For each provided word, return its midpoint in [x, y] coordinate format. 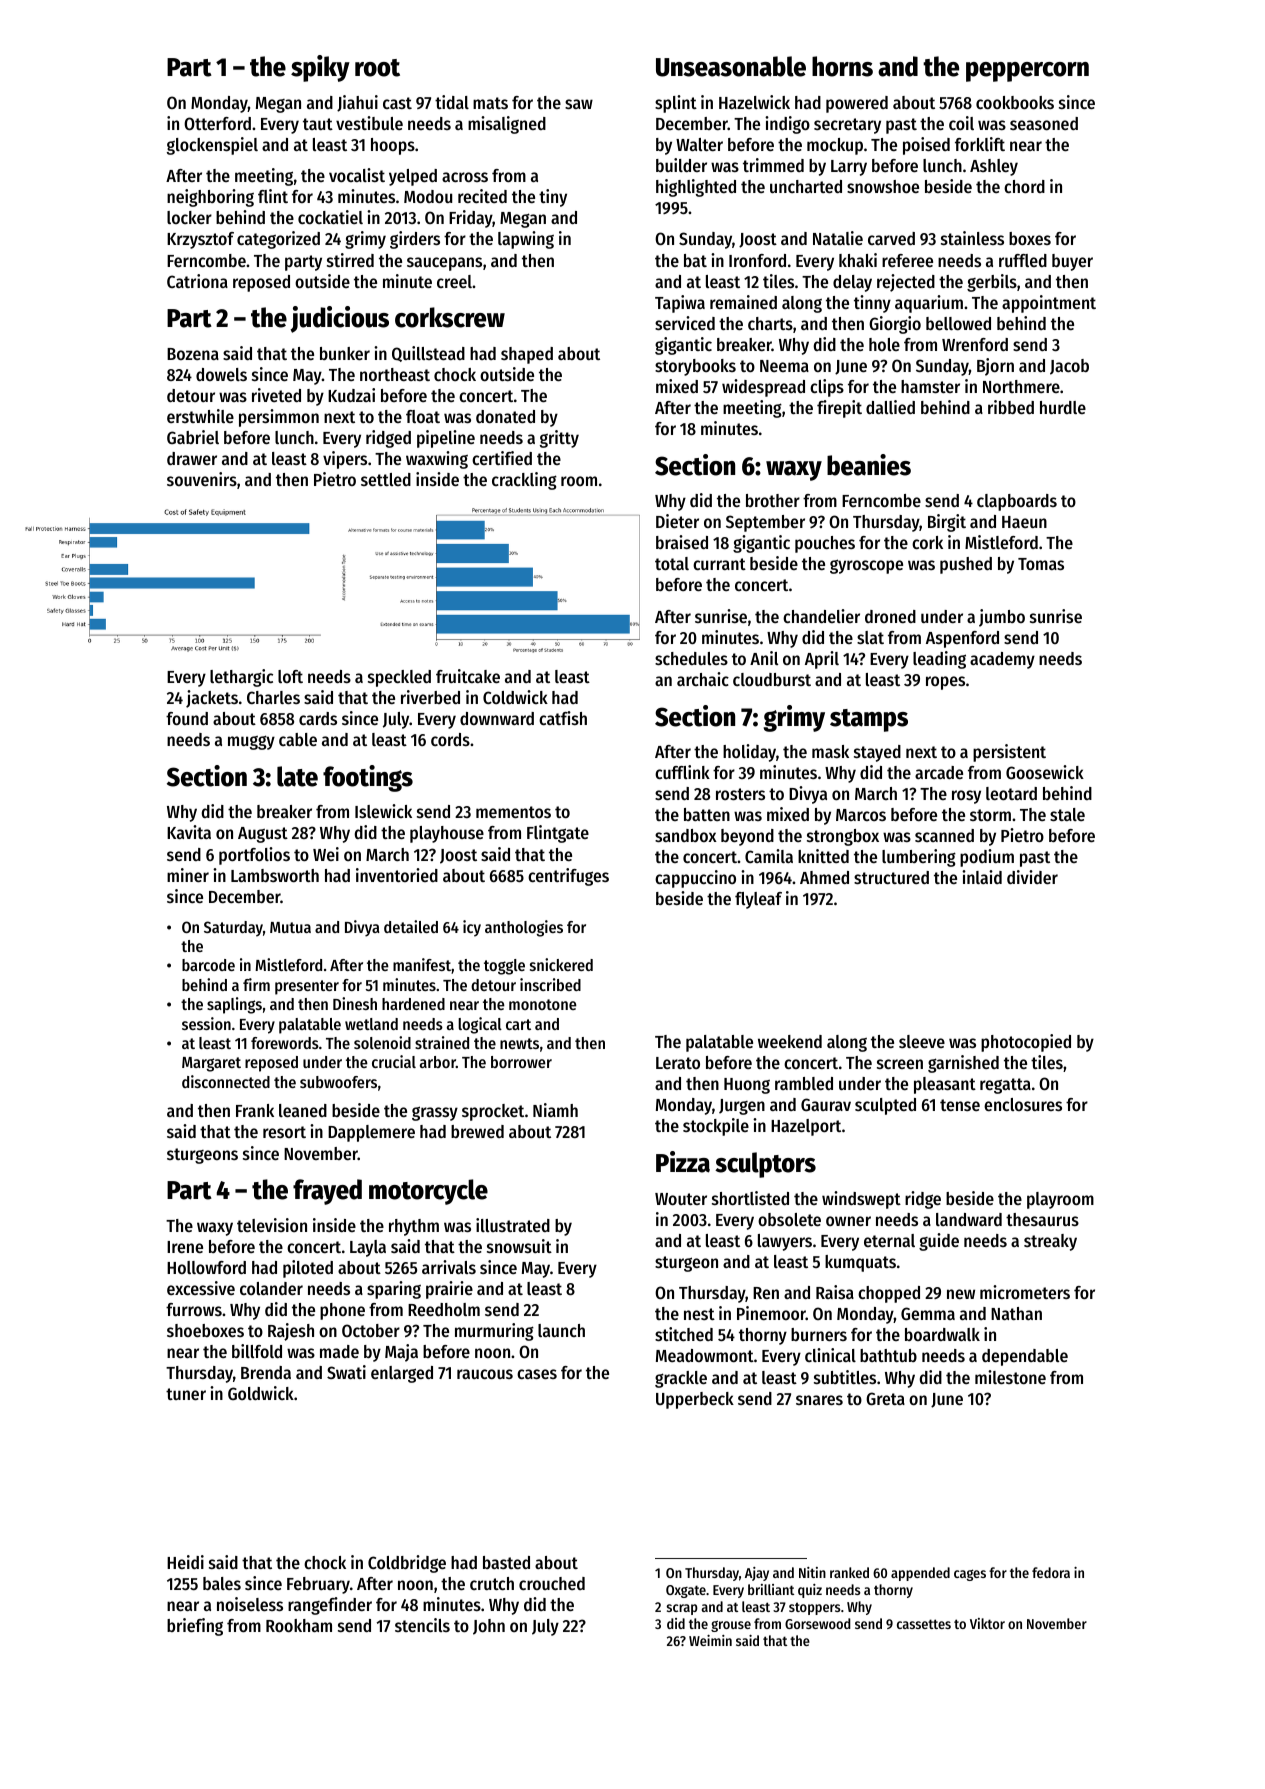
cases [537, 1374]
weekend [790, 1041]
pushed [966, 565]
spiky [320, 68]
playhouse [447, 834]
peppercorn [1027, 72]
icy [472, 928]
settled [386, 479]
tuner [186, 1394]
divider [1032, 877]
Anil [764, 658]
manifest [422, 964]
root [377, 68]
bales [222, 1583]
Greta [885, 1398]
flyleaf [758, 900]
